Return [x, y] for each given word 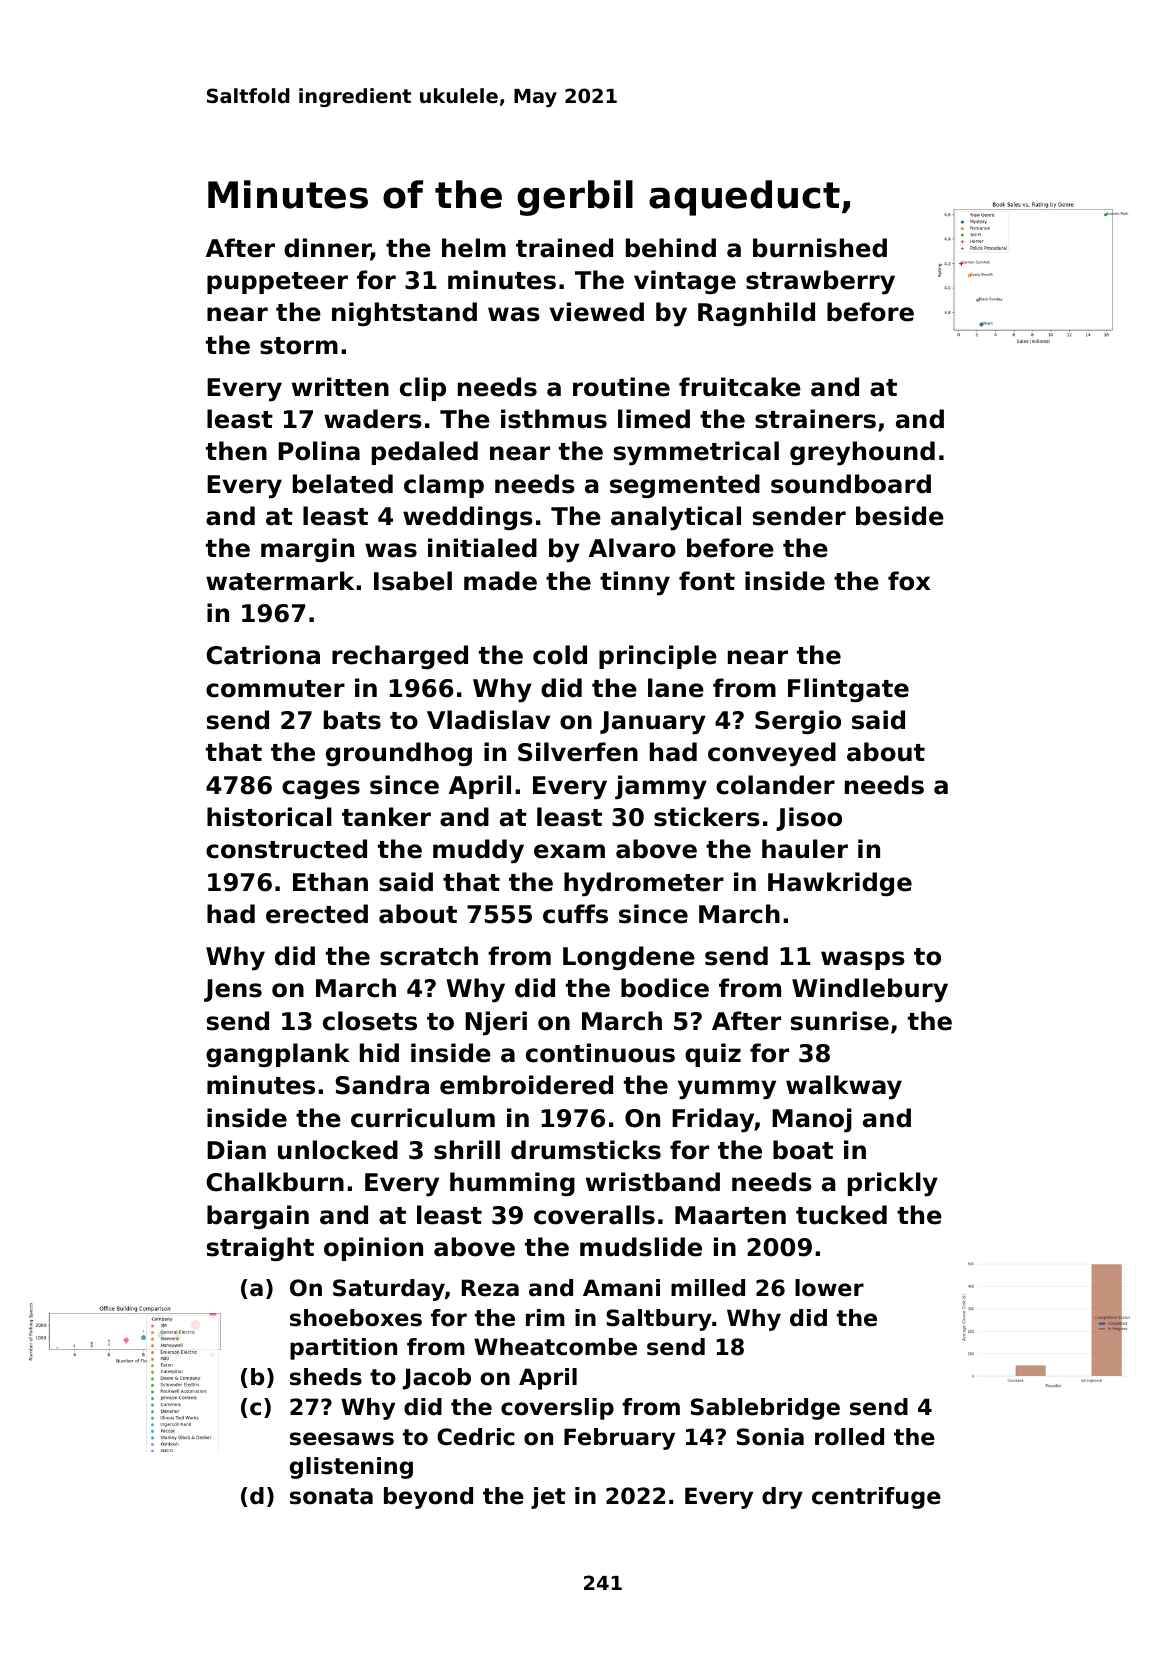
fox [909, 581]
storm [299, 346]
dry [782, 1498]
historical [269, 817]
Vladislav [488, 720]
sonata [331, 1496]
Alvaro [632, 548]
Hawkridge [840, 884]
